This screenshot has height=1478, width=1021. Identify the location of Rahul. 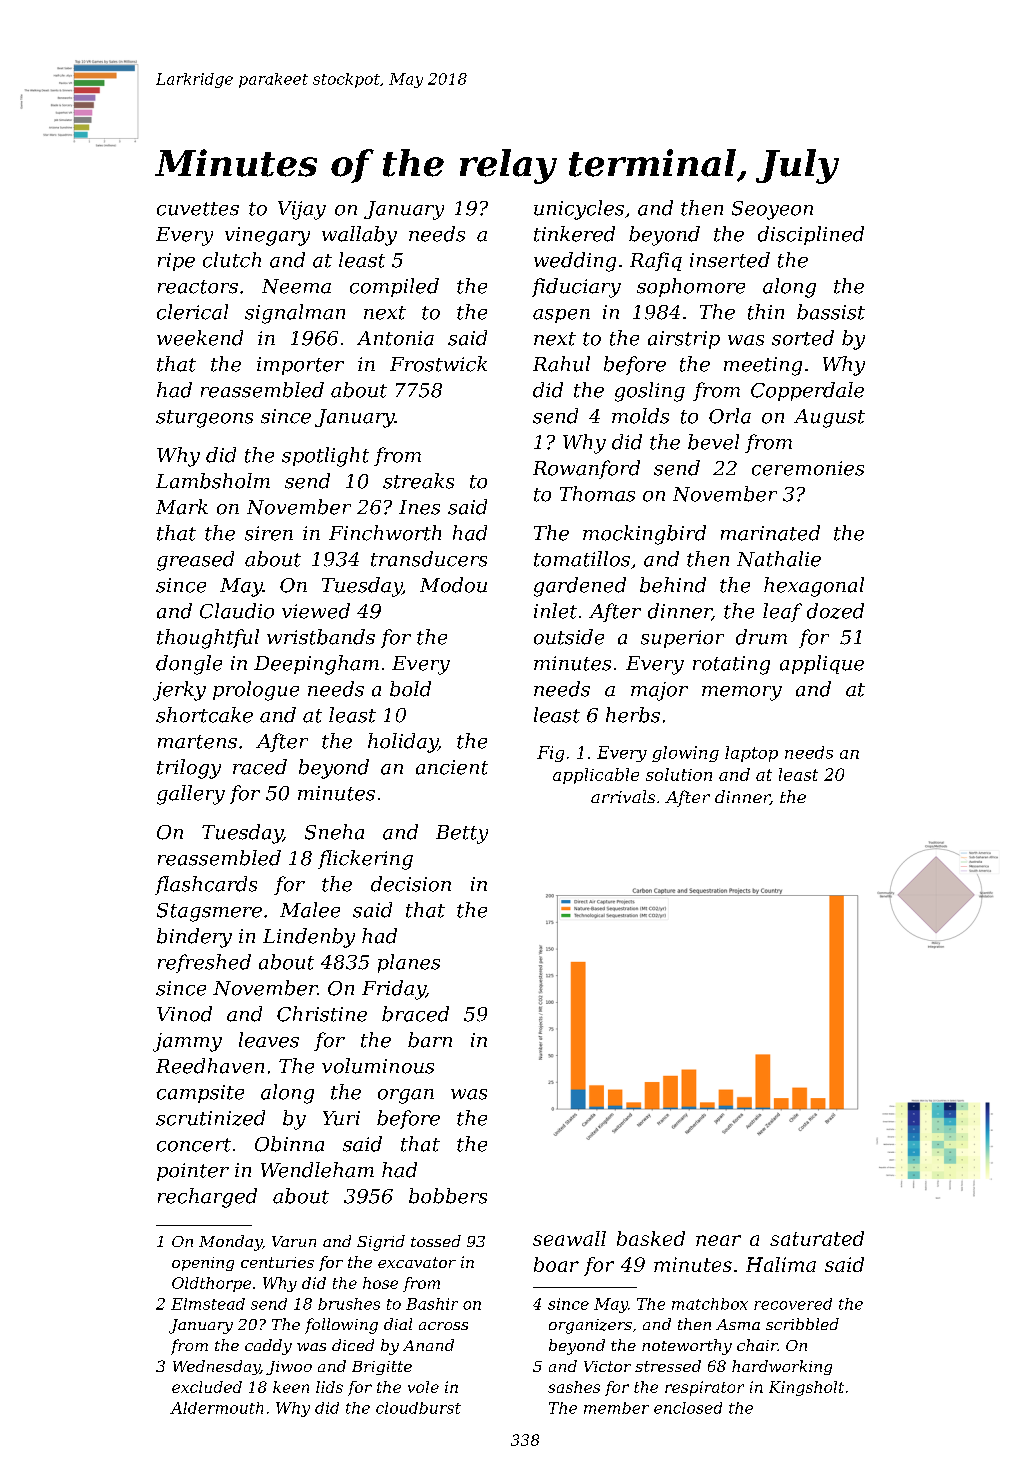
(561, 364).
